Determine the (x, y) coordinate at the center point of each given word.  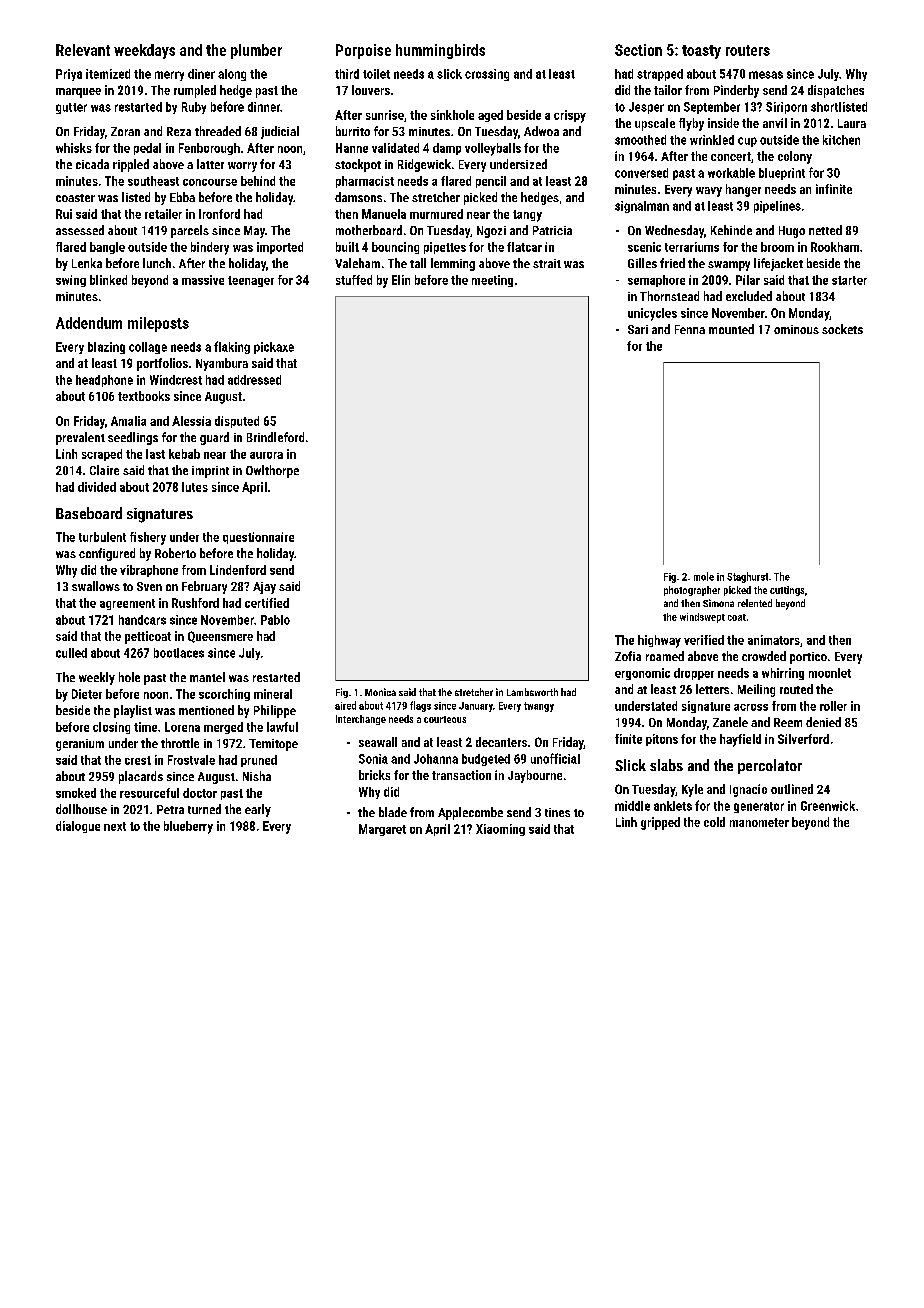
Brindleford (275, 437)
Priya (69, 75)
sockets (842, 329)
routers (748, 50)
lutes (195, 487)
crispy (570, 116)
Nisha (257, 776)
